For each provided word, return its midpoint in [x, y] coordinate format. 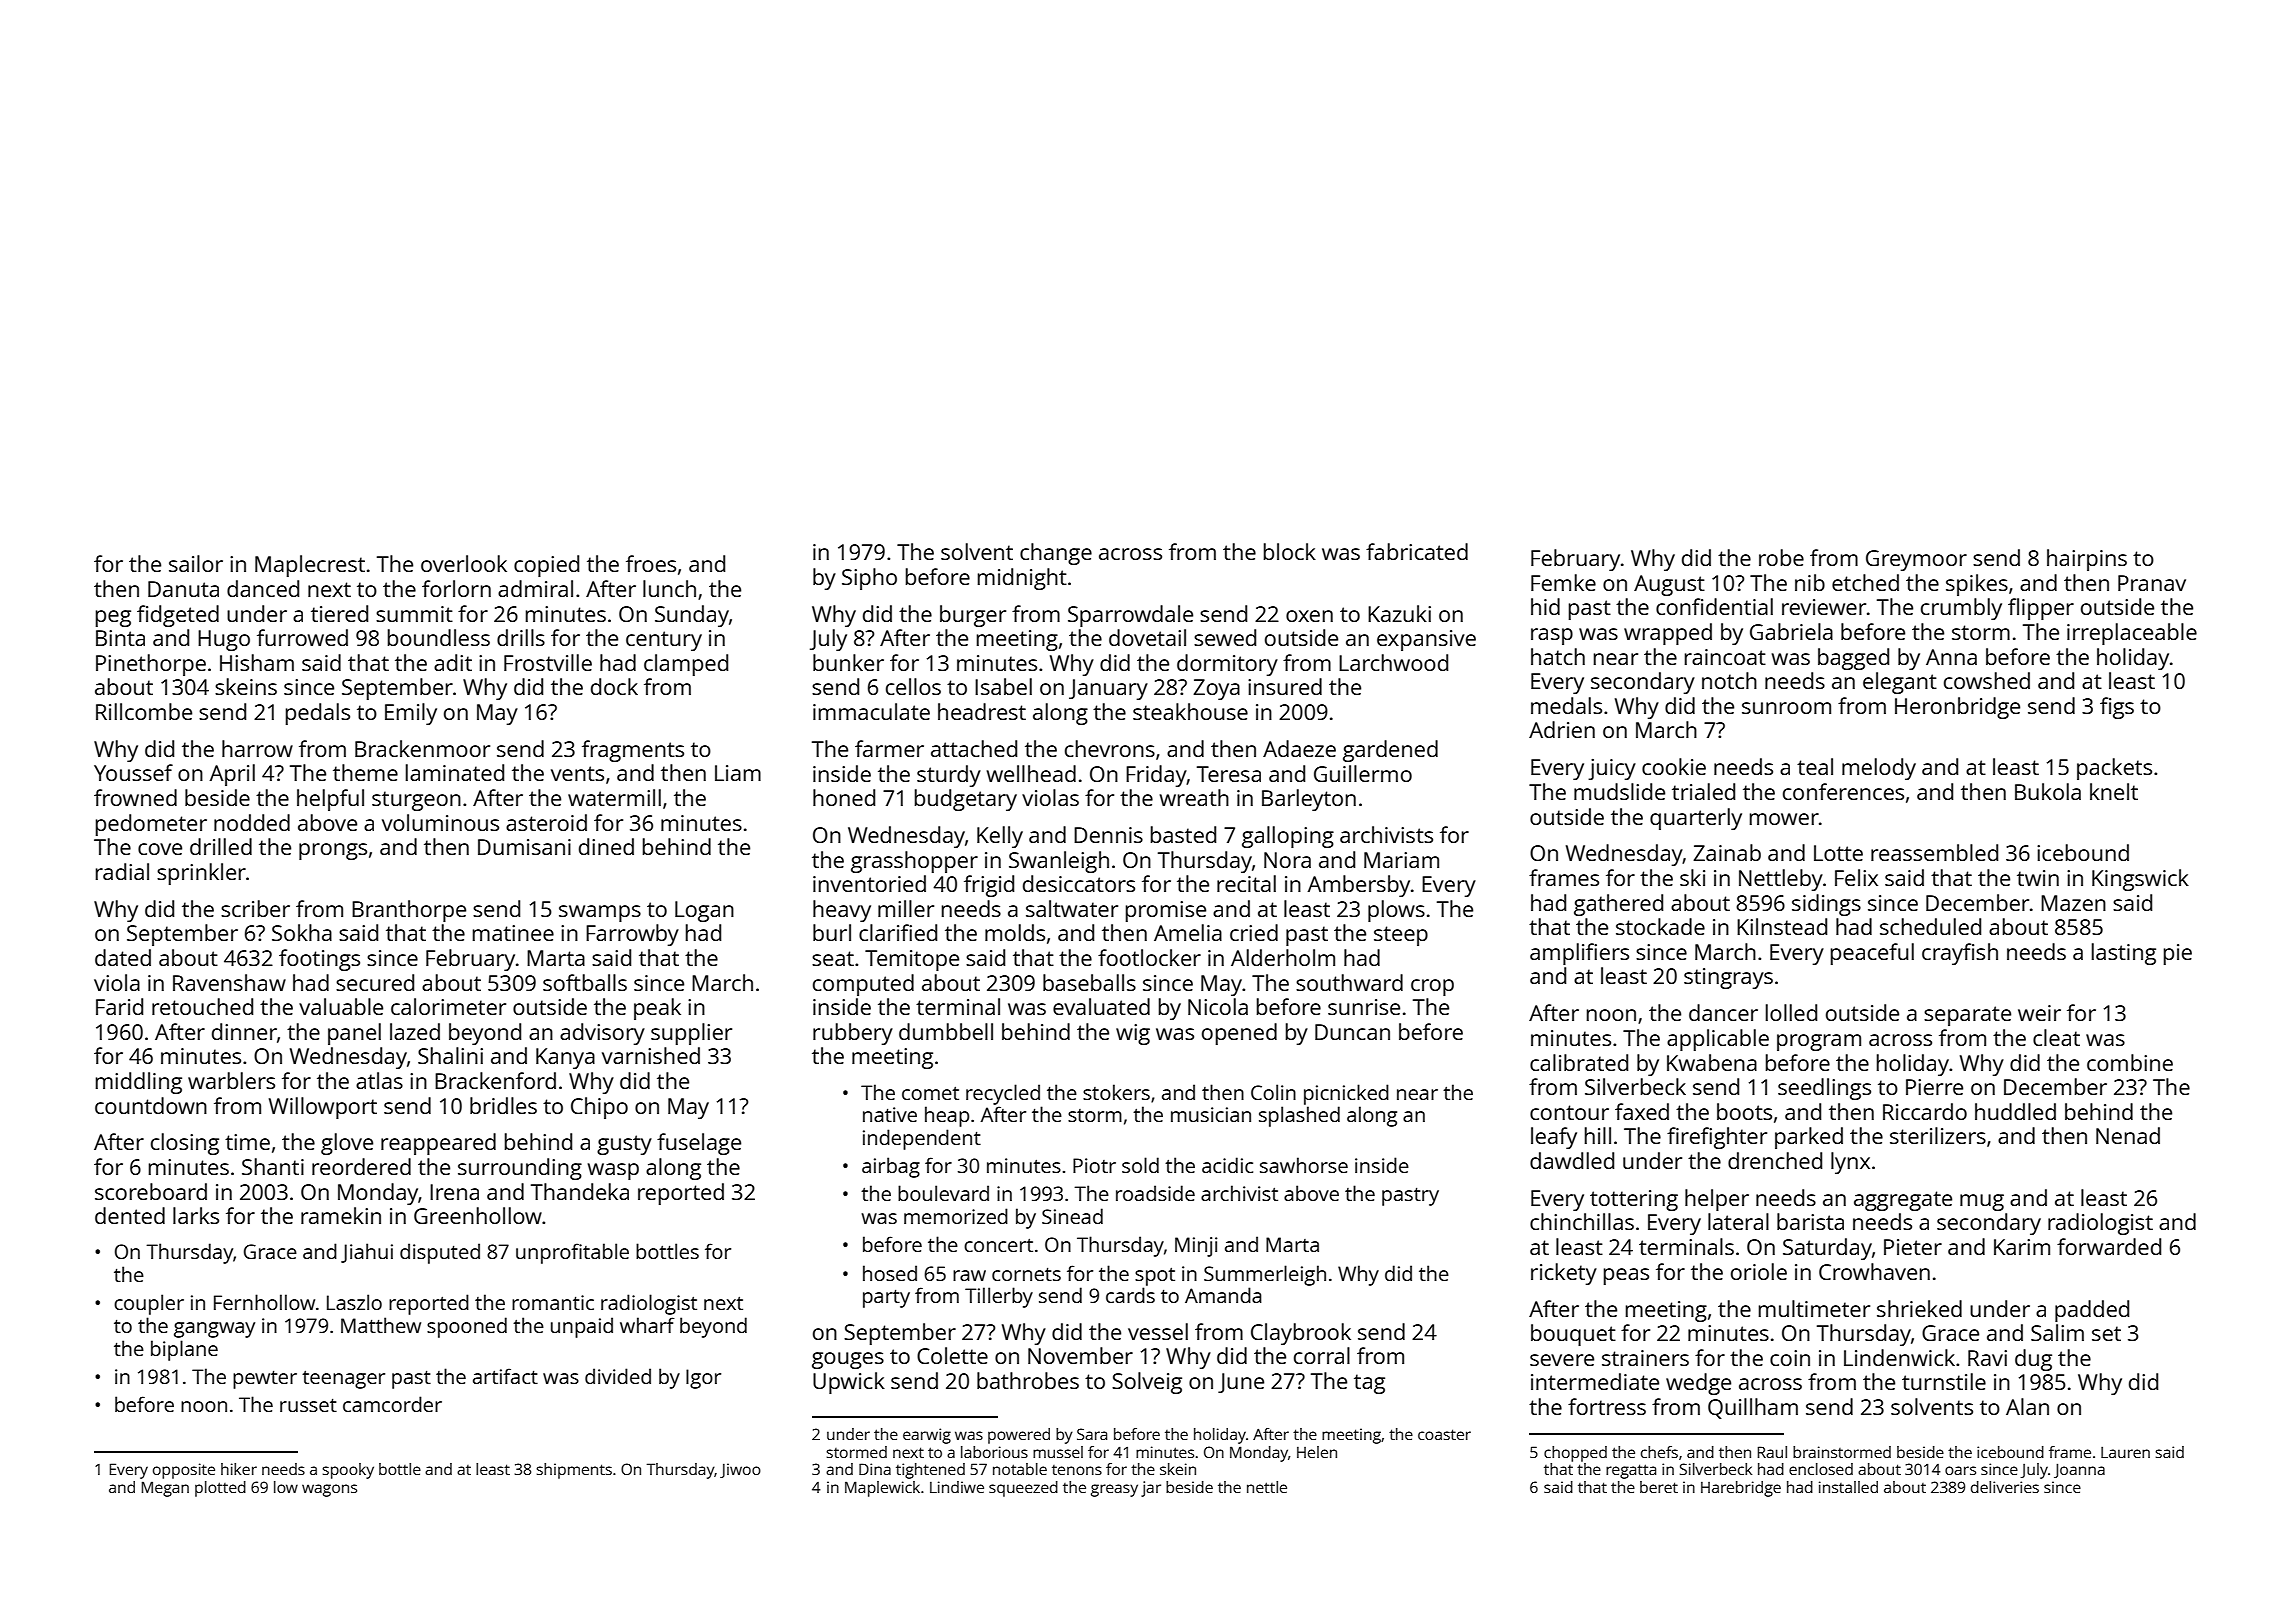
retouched [202, 1006]
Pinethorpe [151, 665]
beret [1659, 1487]
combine [2130, 1062]
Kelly [1000, 837]
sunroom [1786, 708]
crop [1432, 987]
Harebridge [1741, 1489]
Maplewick [882, 1489]
